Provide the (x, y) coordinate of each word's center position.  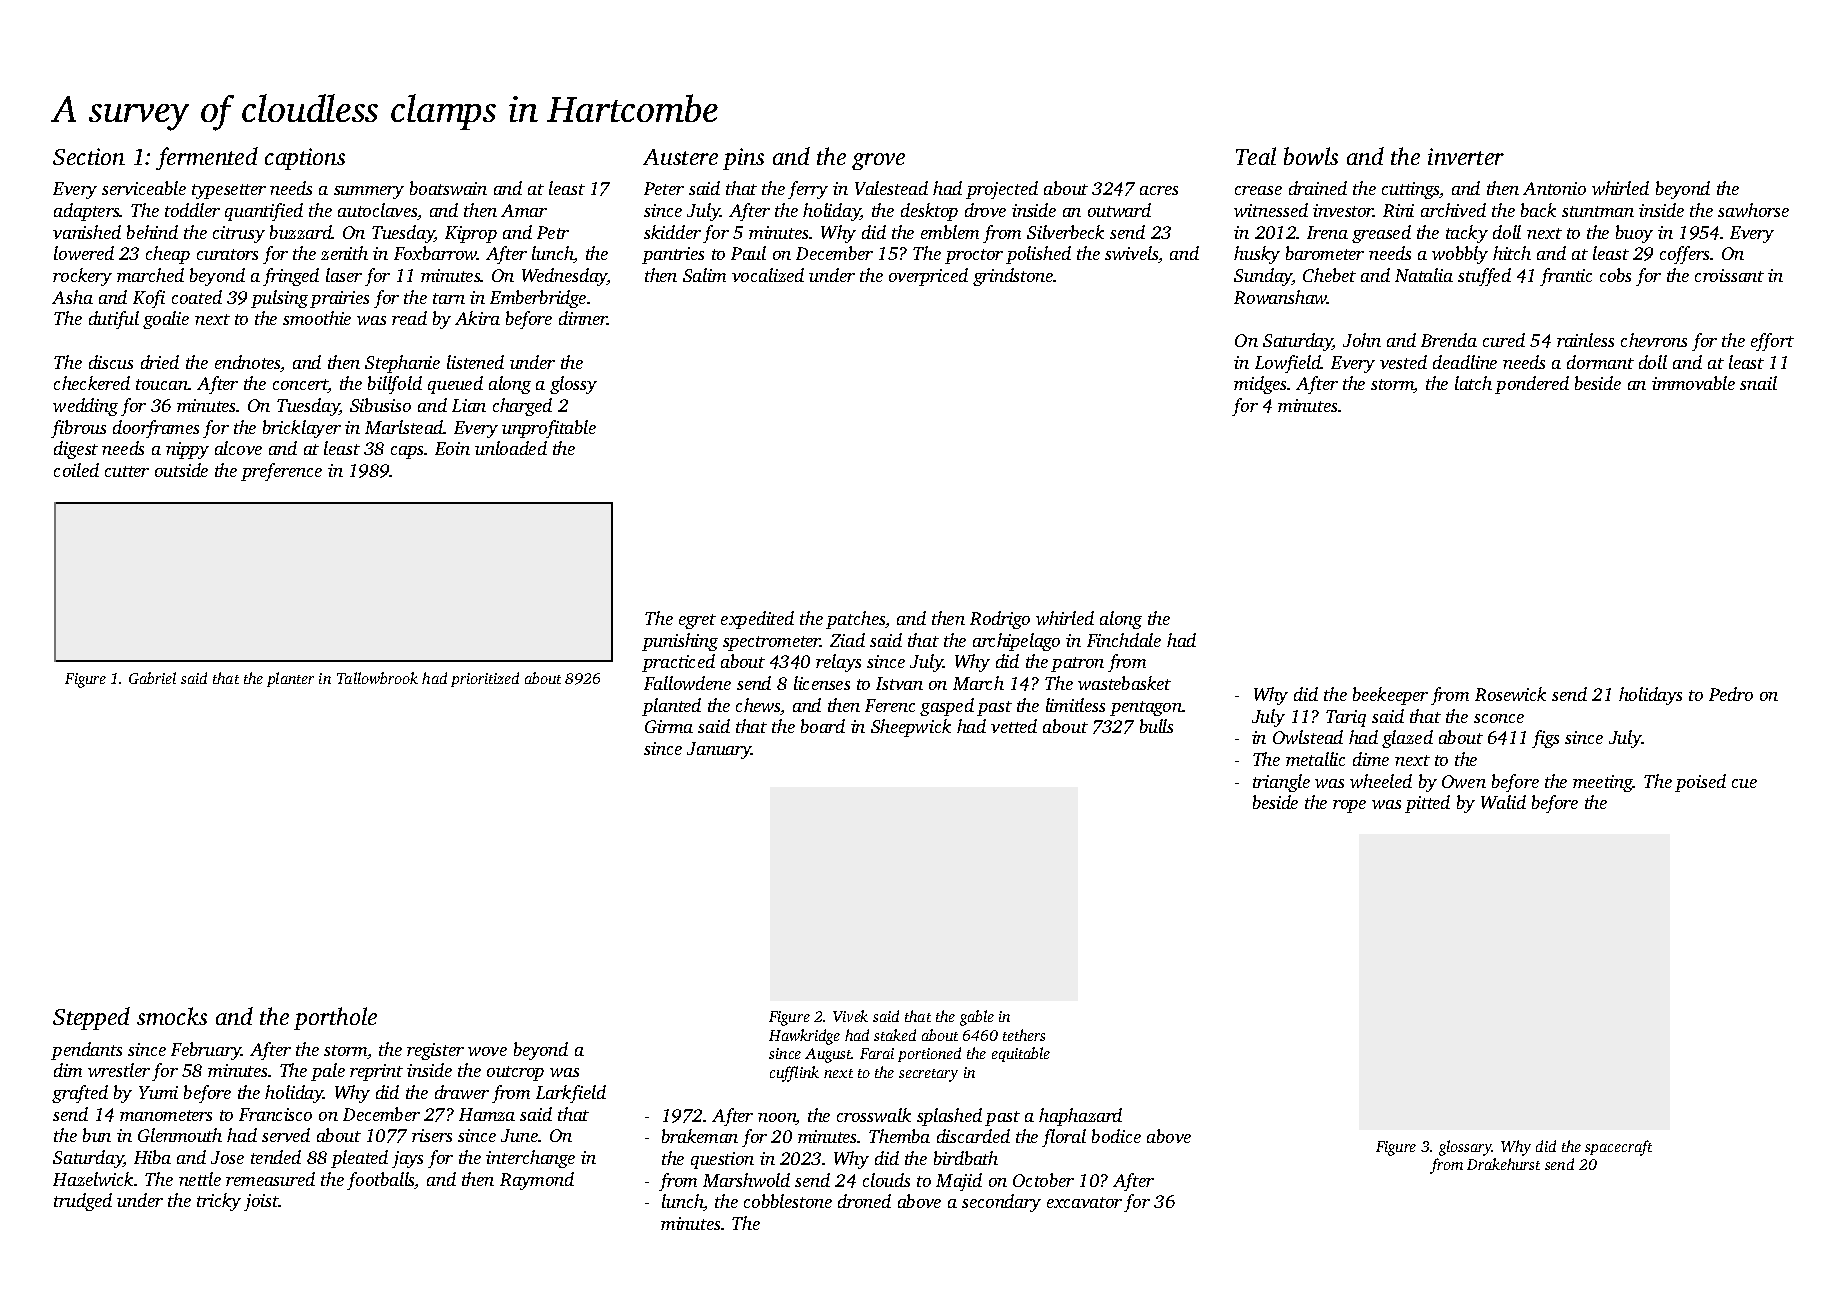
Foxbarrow (435, 253)
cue (1744, 783)
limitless (1075, 705)
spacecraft (1618, 1148)
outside (181, 470)
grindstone (1013, 277)
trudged (83, 1202)
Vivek (850, 1016)
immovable (1693, 383)
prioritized (485, 679)
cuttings (1411, 190)
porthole (335, 1018)
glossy (573, 385)
